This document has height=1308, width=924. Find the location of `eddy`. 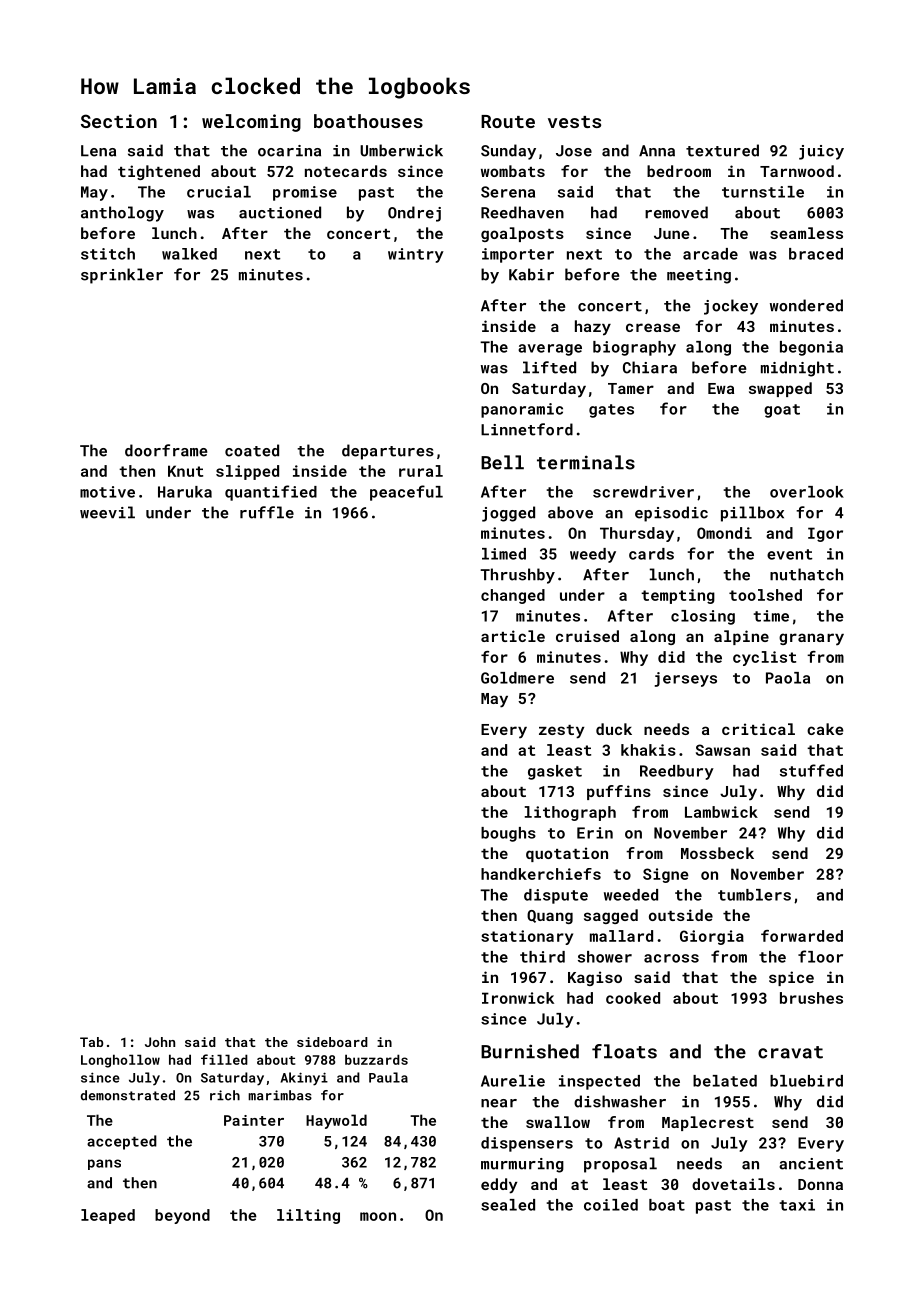

eddy is located at coordinates (499, 1186).
